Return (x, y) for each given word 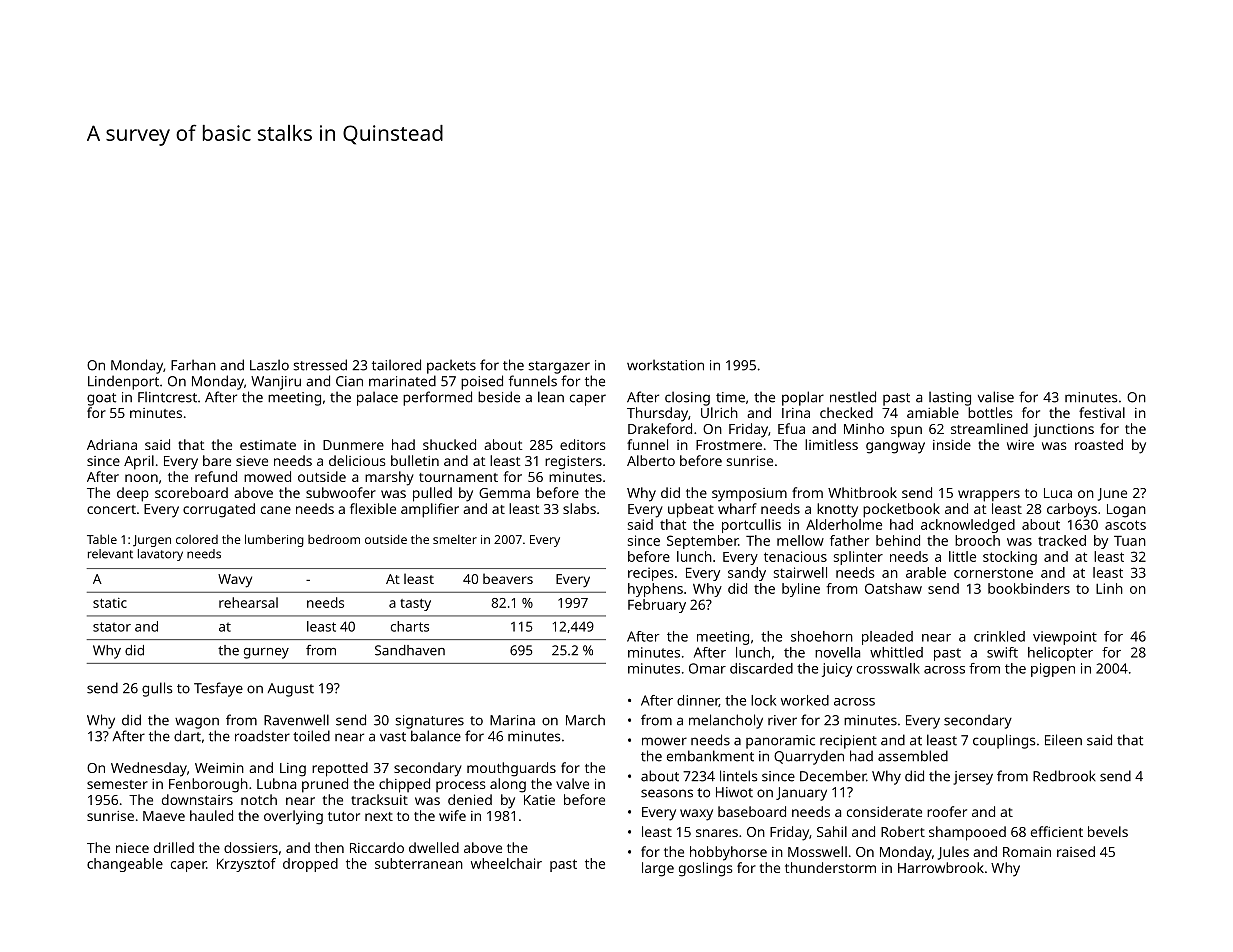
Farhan (193, 365)
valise (996, 397)
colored (197, 539)
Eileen (1063, 740)
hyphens (655, 590)
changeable (125, 865)
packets (451, 366)
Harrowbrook (941, 867)
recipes (651, 574)
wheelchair (506, 863)
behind (898, 540)
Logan (1126, 511)
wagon (197, 723)
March (585, 720)
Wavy (235, 581)
